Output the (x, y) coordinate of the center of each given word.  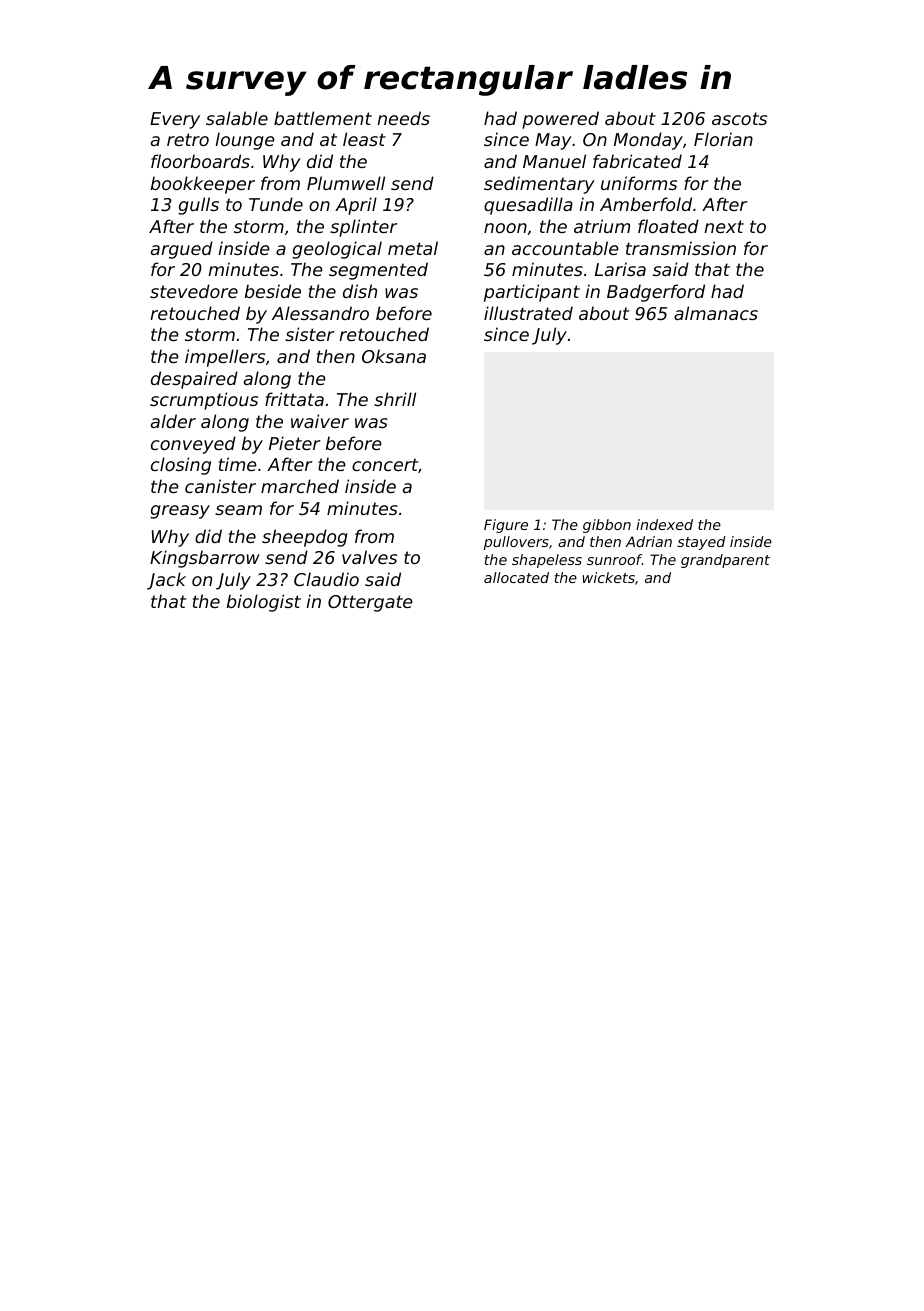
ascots (739, 118)
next (724, 226)
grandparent (725, 561)
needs (403, 118)
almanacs (716, 313)
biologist (263, 603)
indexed (664, 524)
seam (238, 510)
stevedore (194, 291)
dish (360, 291)
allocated (516, 577)
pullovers (516, 543)
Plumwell (346, 183)
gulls (198, 206)
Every (175, 120)
